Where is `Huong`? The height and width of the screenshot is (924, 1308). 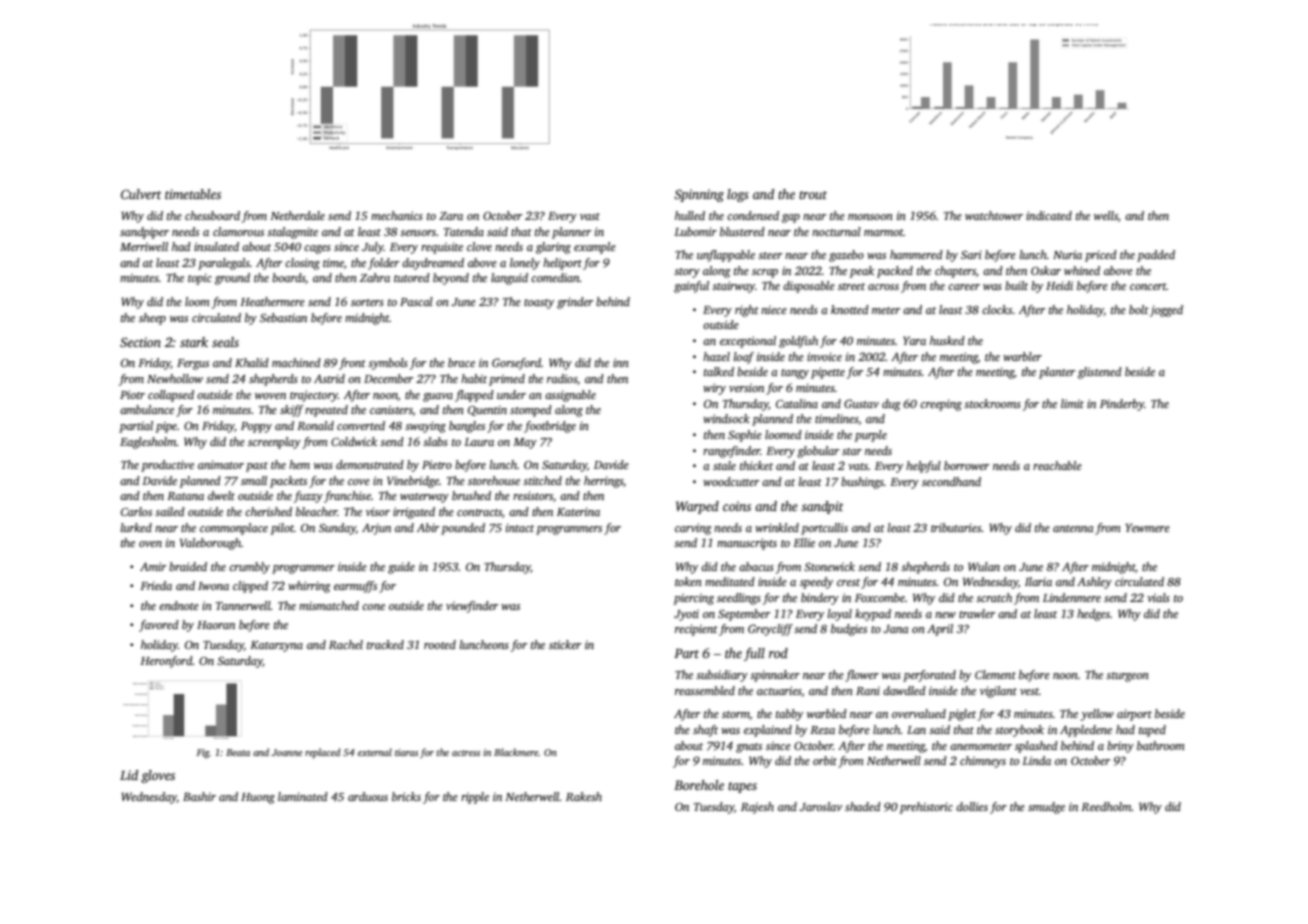 Huong is located at coordinates (258, 798).
